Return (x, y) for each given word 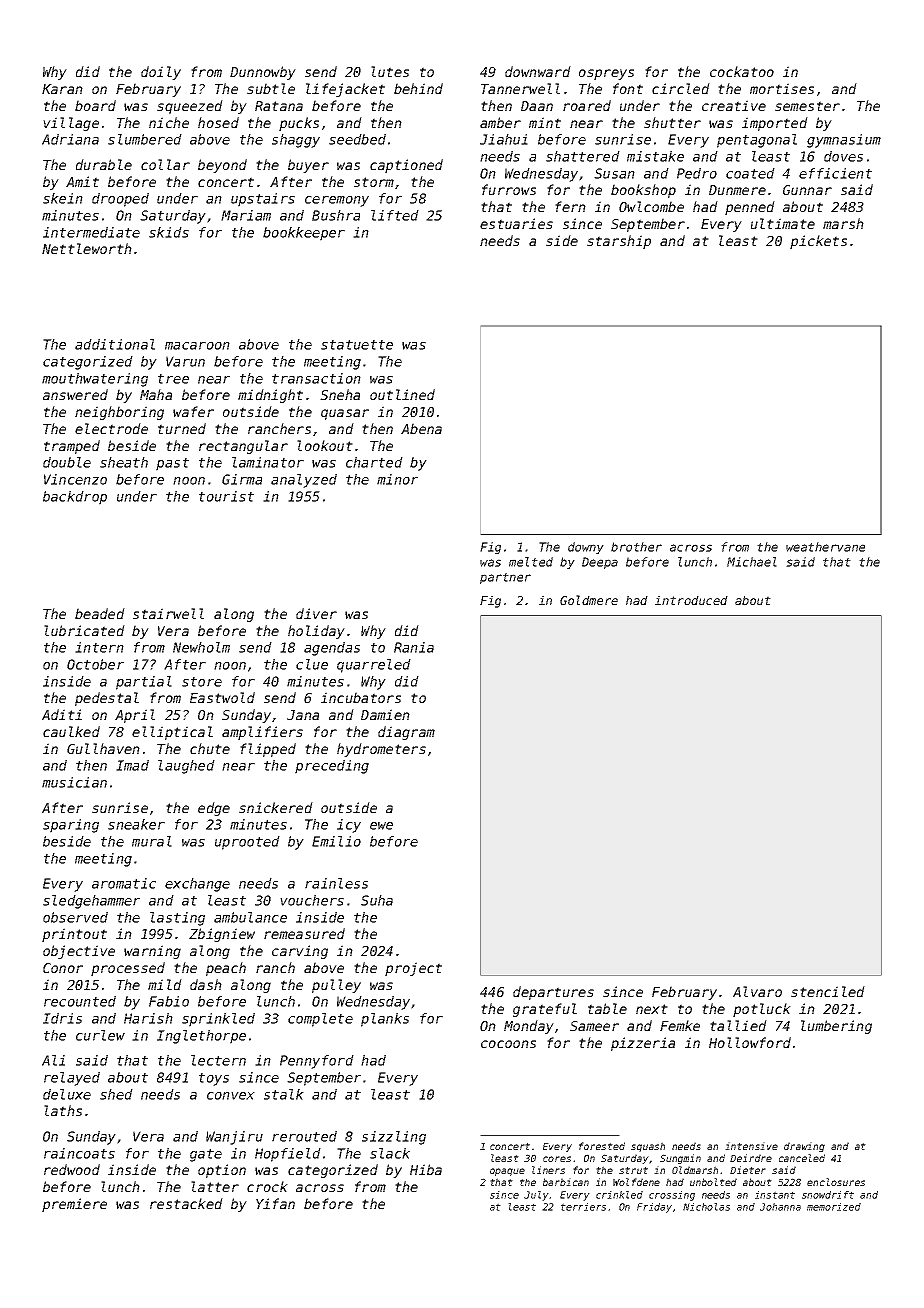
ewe (381, 826)
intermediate (91, 232)
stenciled (828, 991)
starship (619, 242)
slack (390, 1153)
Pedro (697, 173)
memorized (834, 1207)
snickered (276, 807)
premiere (74, 1205)
